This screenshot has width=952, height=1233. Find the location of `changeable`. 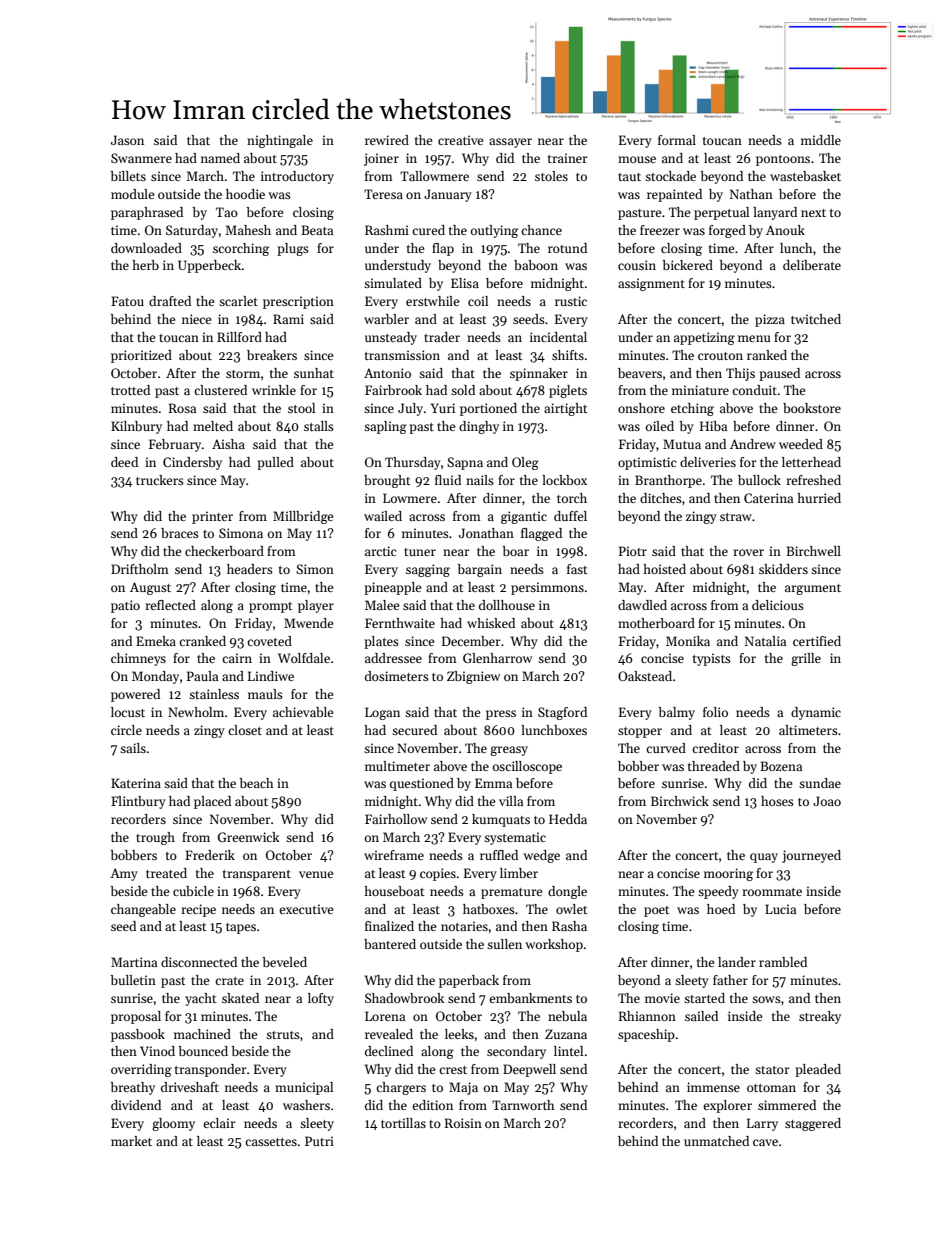

changeable is located at coordinates (143, 910).
